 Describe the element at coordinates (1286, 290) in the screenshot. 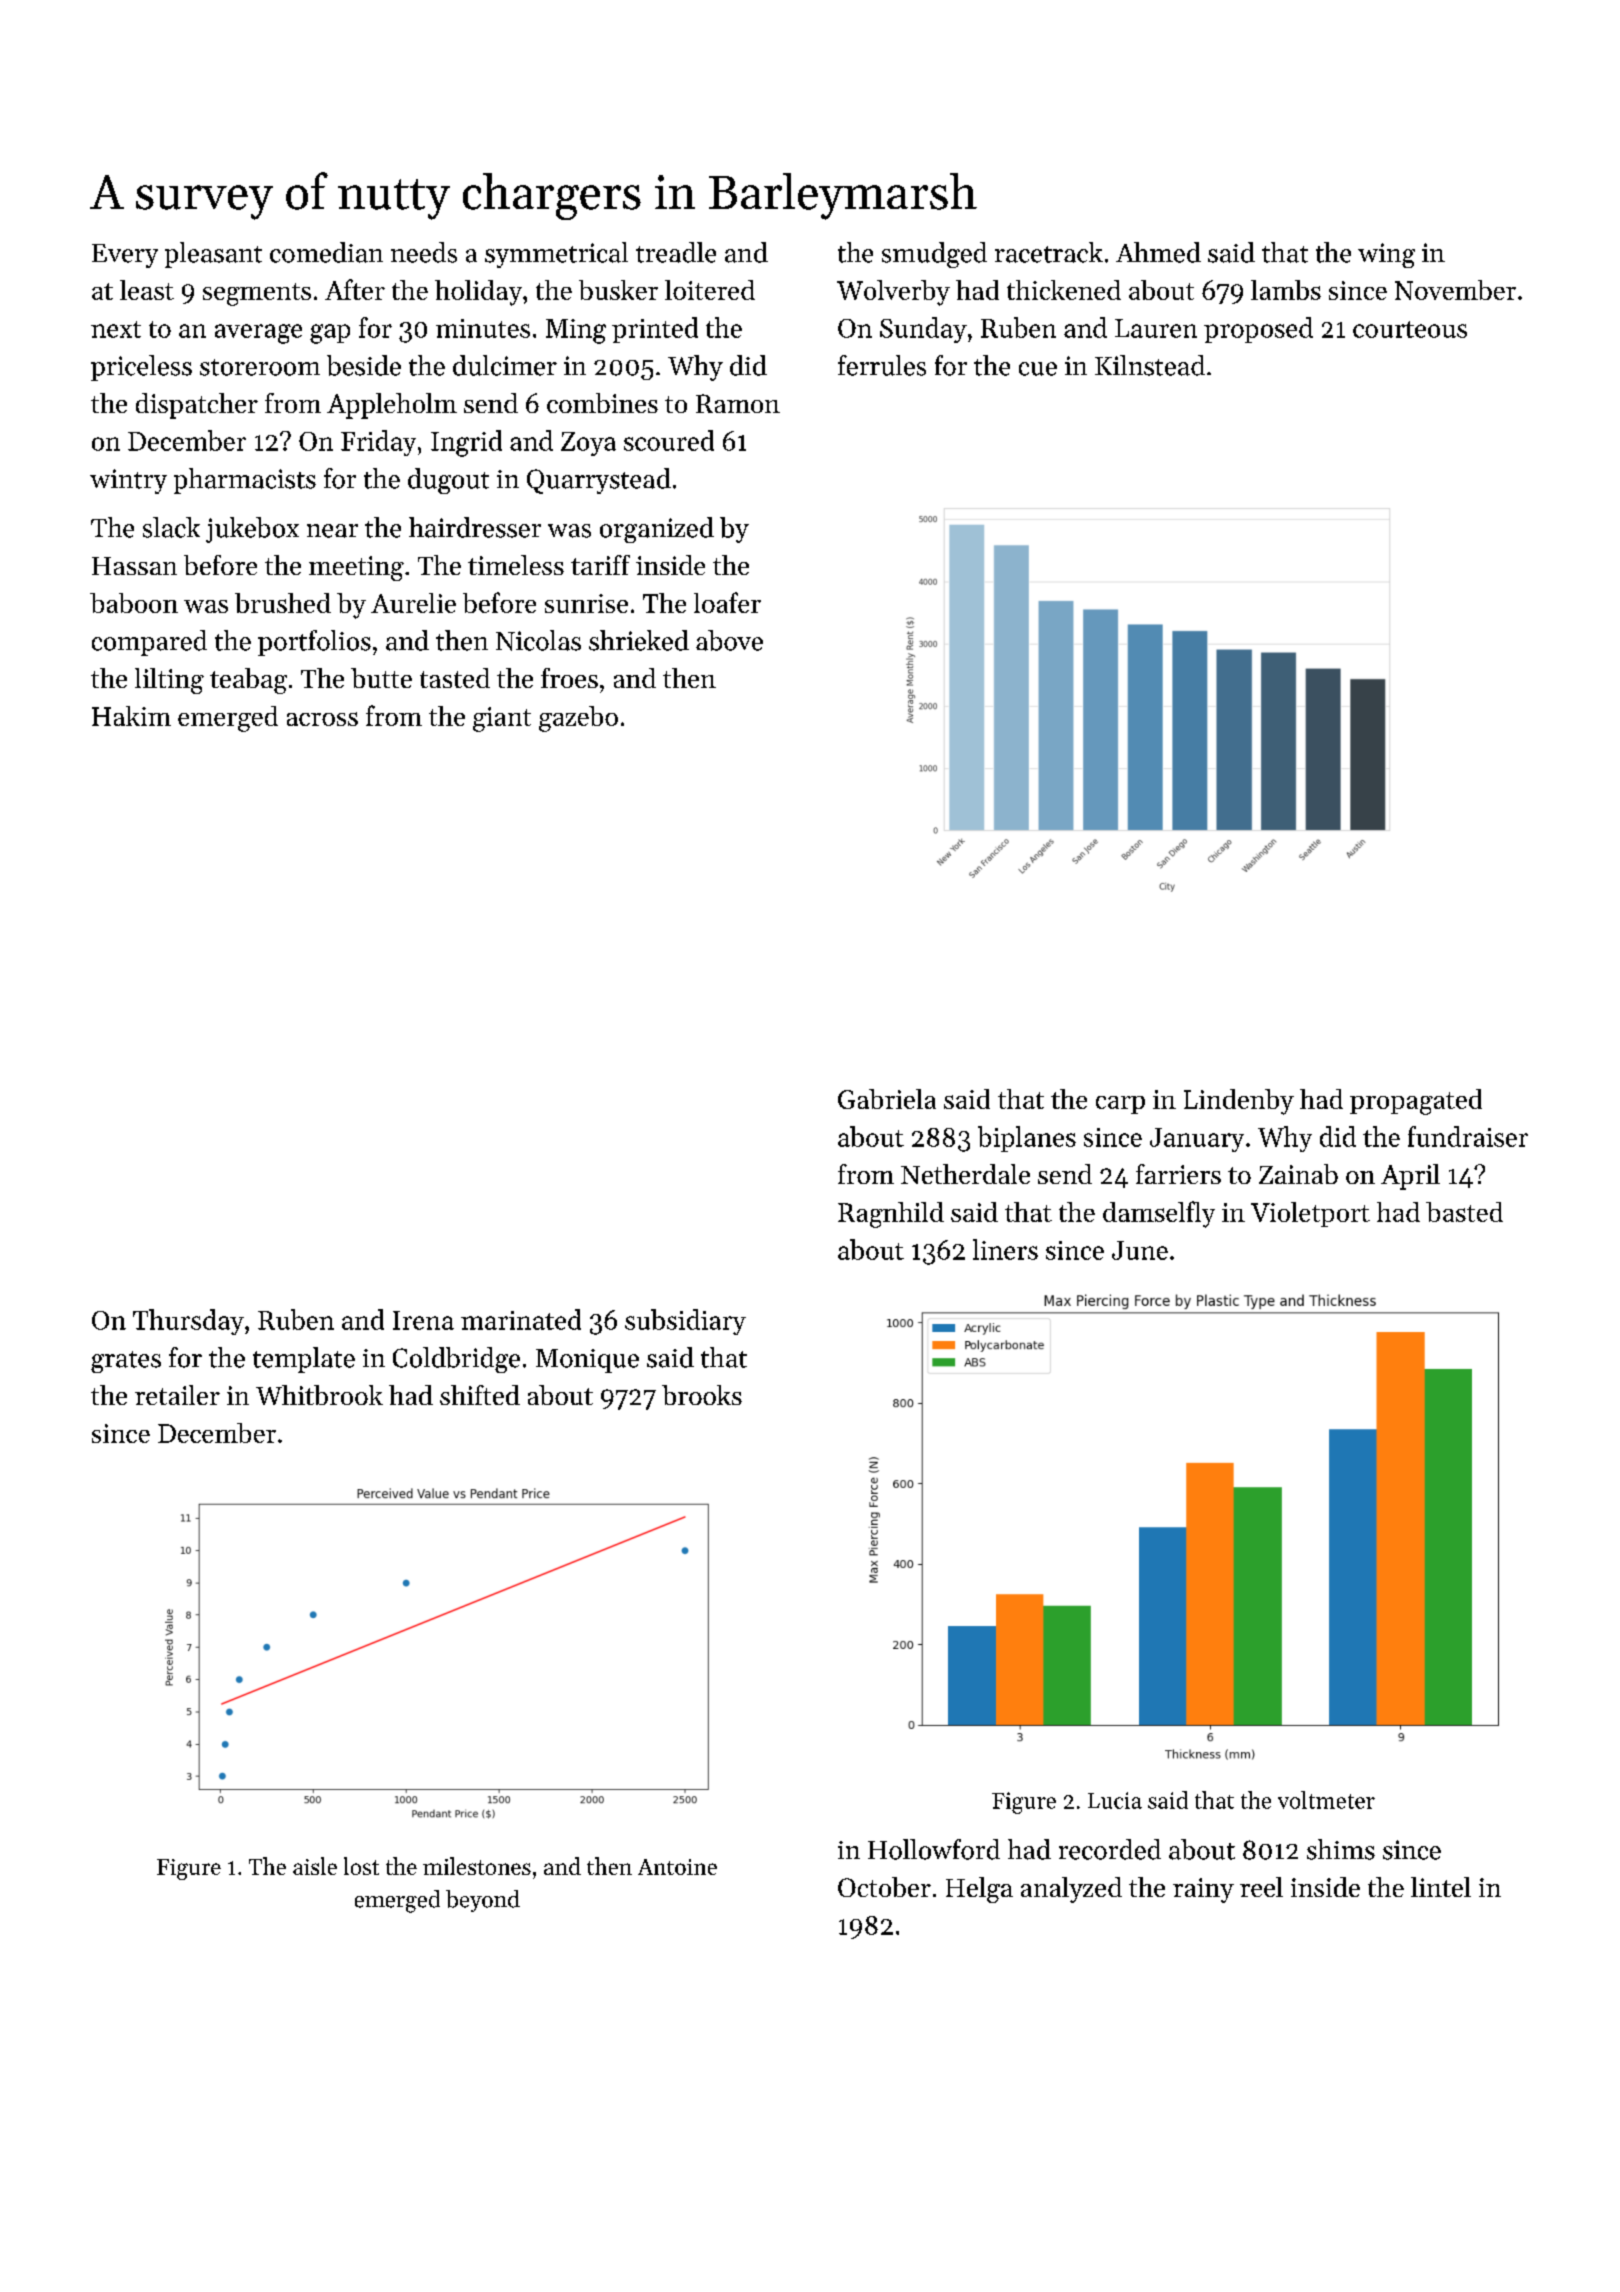

I see `lambs` at that location.
